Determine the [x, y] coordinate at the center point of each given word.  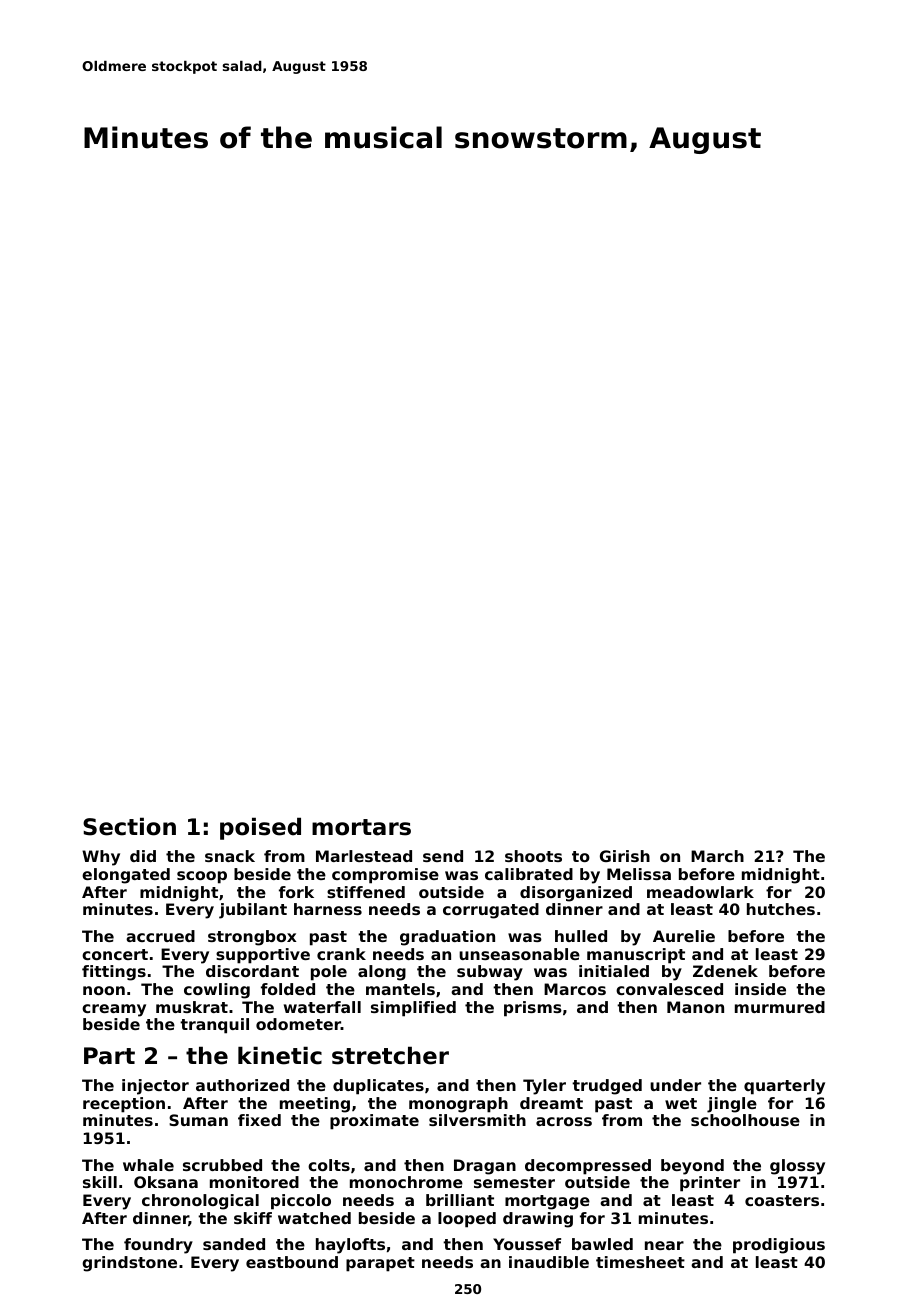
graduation [447, 938]
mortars [361, 827]
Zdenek [725, 971]
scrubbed [222, 1165]
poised [260, 828]
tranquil [214, 1026]
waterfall [322, 1007]
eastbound [292, 1262]
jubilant [253, 911]
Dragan [485, 1167]
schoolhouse [745, 1120]
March [717, 856]
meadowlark [700, 892]
